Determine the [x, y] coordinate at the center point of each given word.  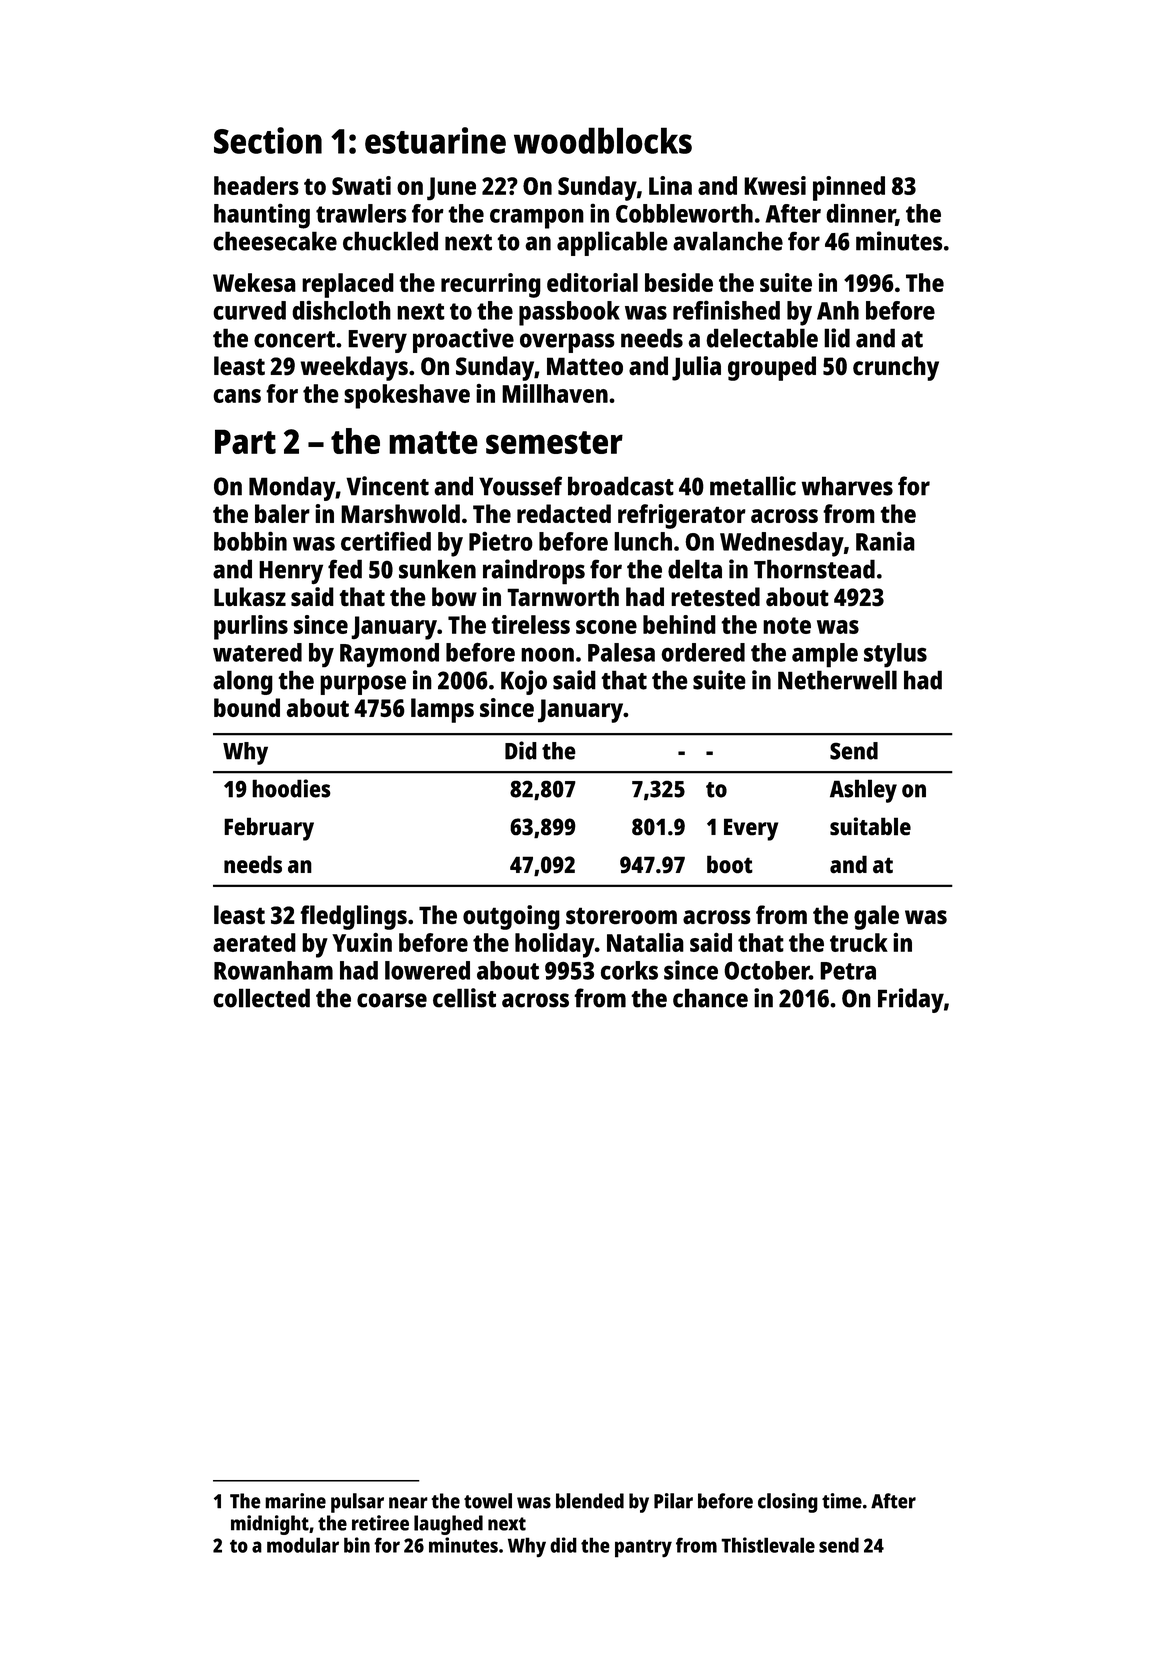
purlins [251, 627]
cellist [464, 998]
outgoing [511, 917]
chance [710, 998]
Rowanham [273, 970]
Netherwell [837, 680]
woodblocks [603, 140]
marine [295, 1501]
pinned [849, 188]
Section [268, 140]
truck [859, 942]
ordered [703, 652]
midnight [270, 1525]
